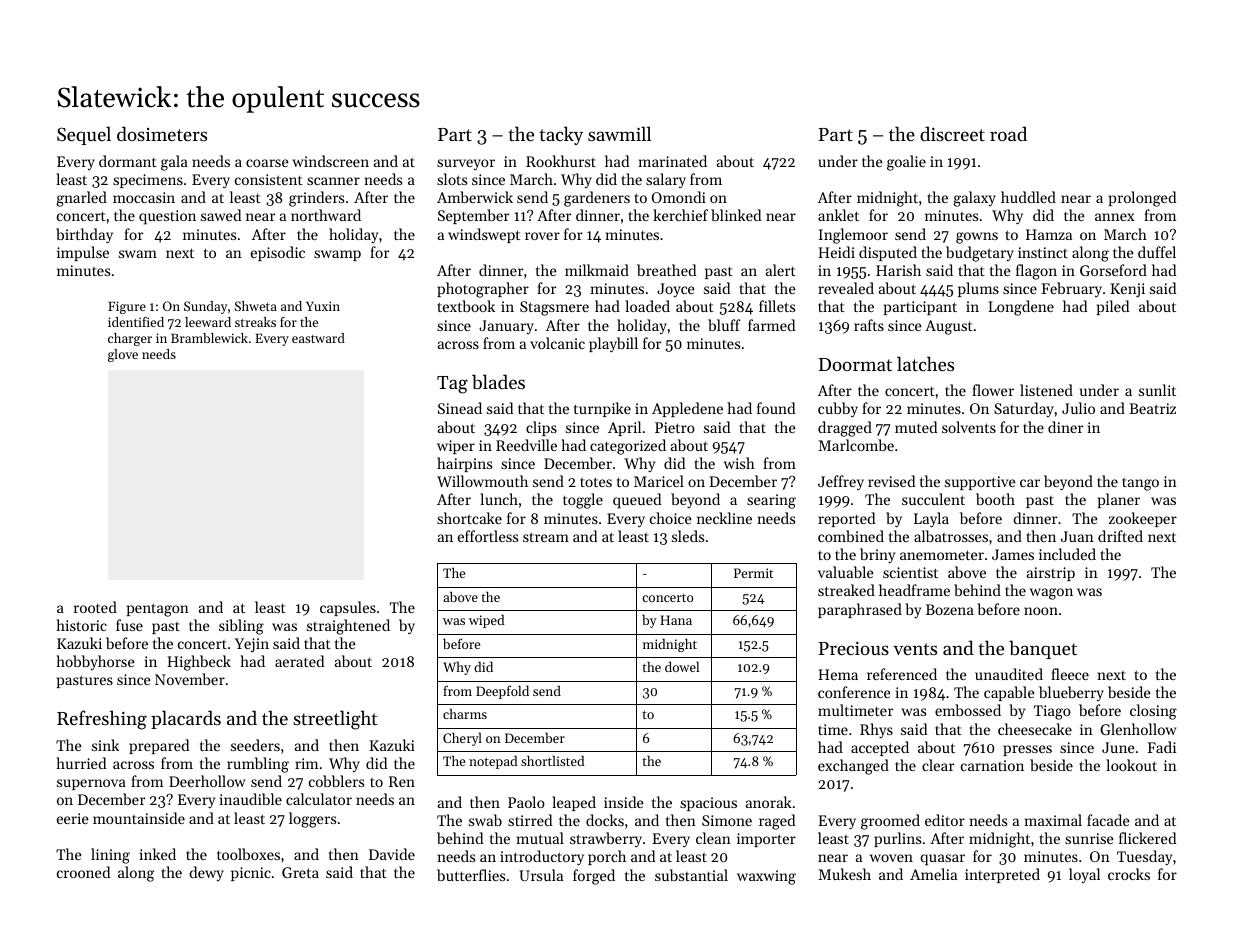 This image has height=952, width=1233. I want to click on tacky, so click(561, 135).
